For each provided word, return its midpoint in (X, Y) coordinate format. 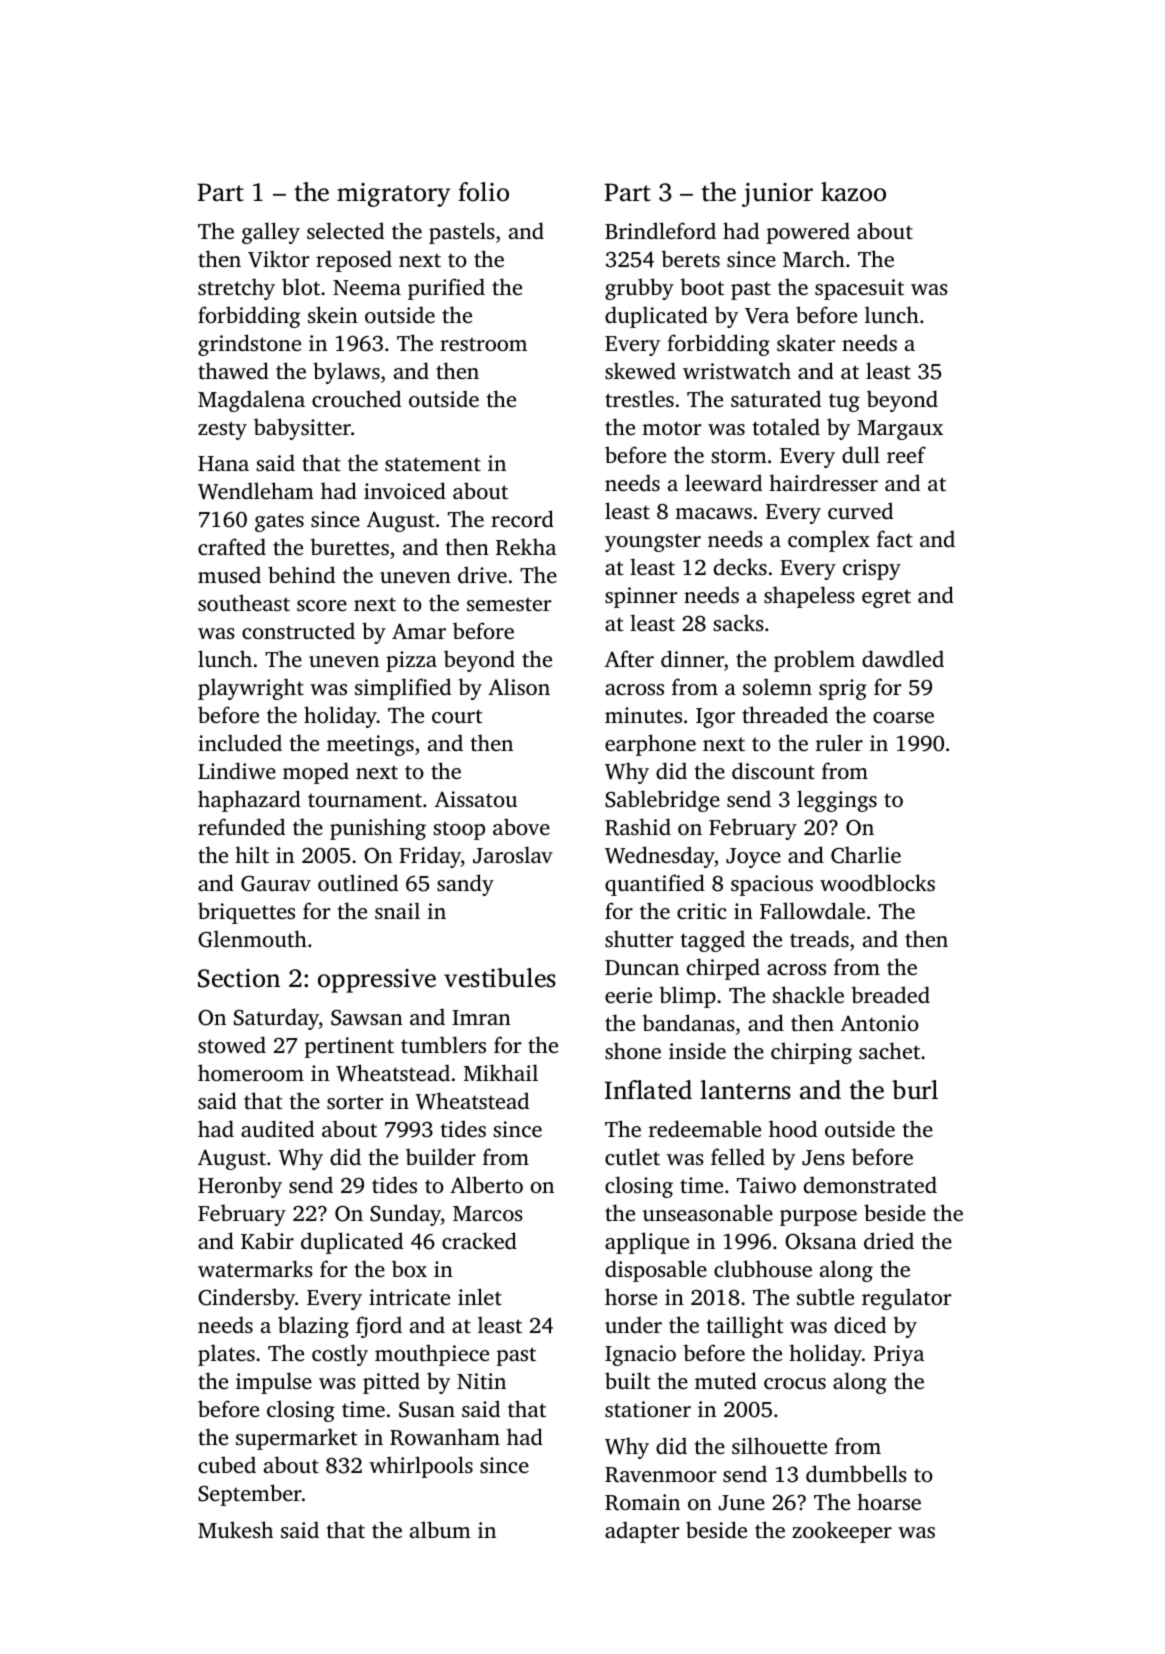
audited (277, 1128)
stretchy (236, 289)
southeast (244, 602)
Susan (427, 1410)
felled (738, 1156)
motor (671, 428)
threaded (785, 714)
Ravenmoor (660, 1475)
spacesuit (859, 289)
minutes (643, 715)
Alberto (486, 1184)
